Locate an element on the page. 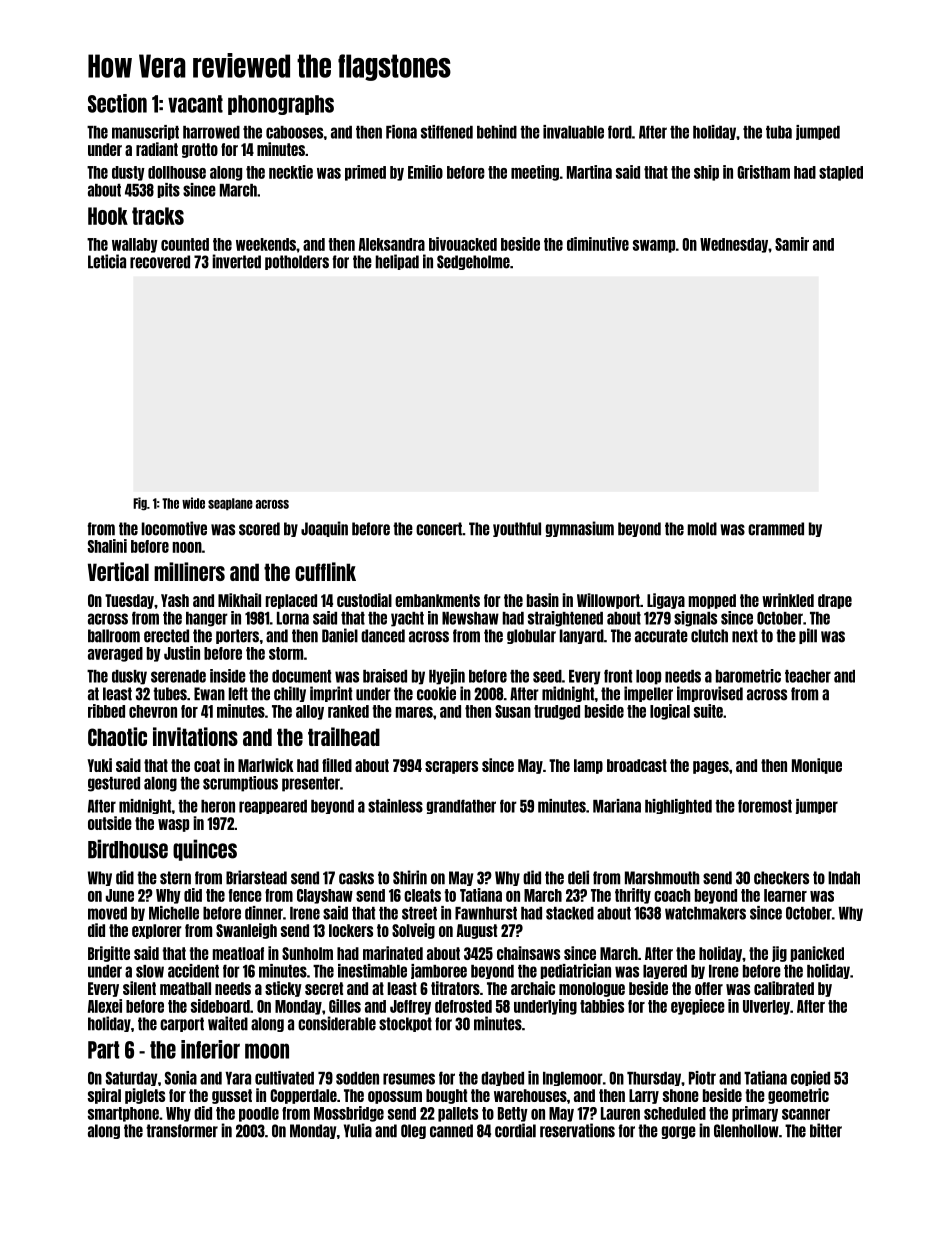 The height and width of the page is (1233, 952). canned is located at coordinates (451, 1131).
